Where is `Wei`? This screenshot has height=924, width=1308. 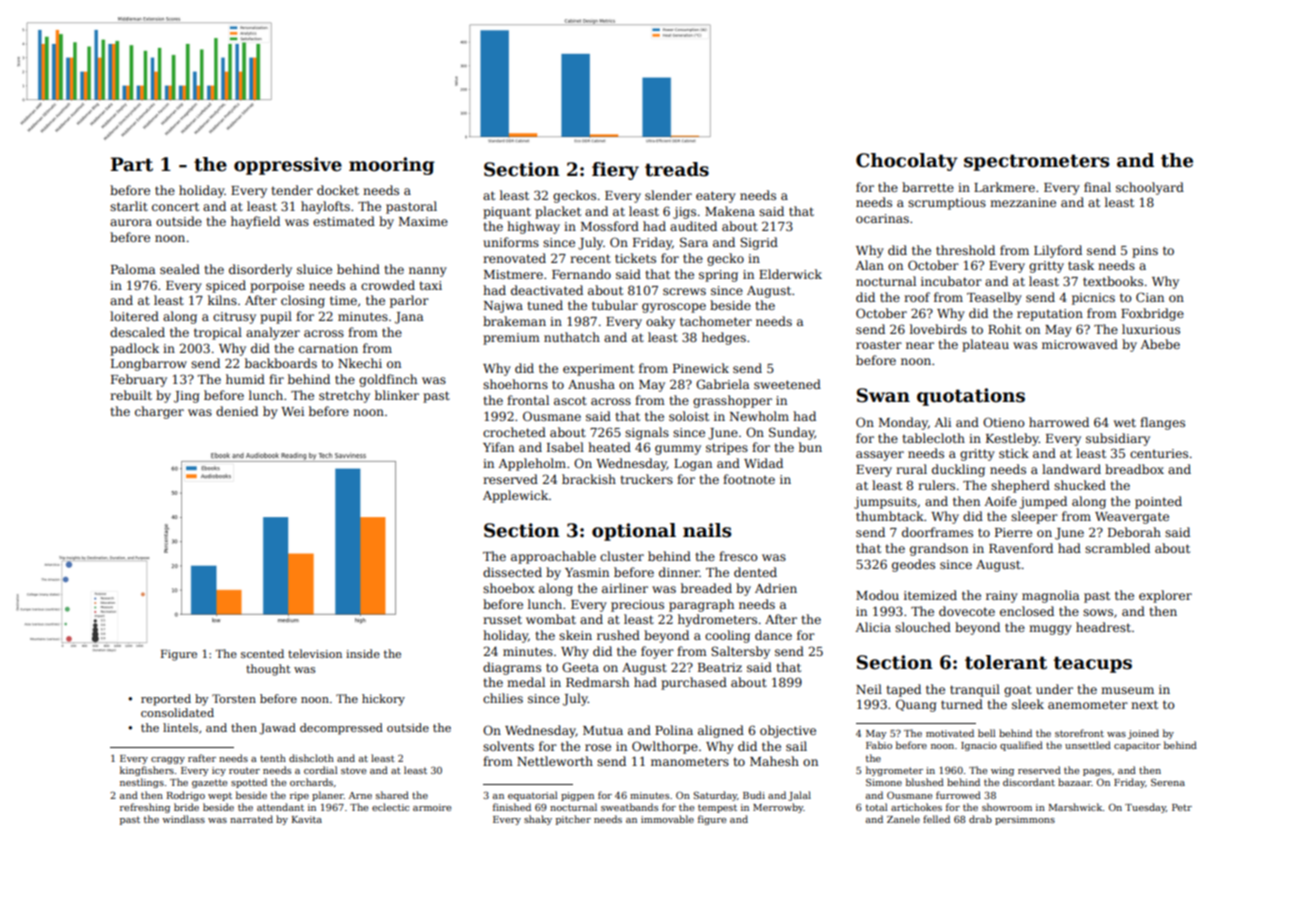 Wei is located at coordinates (292, 411).
